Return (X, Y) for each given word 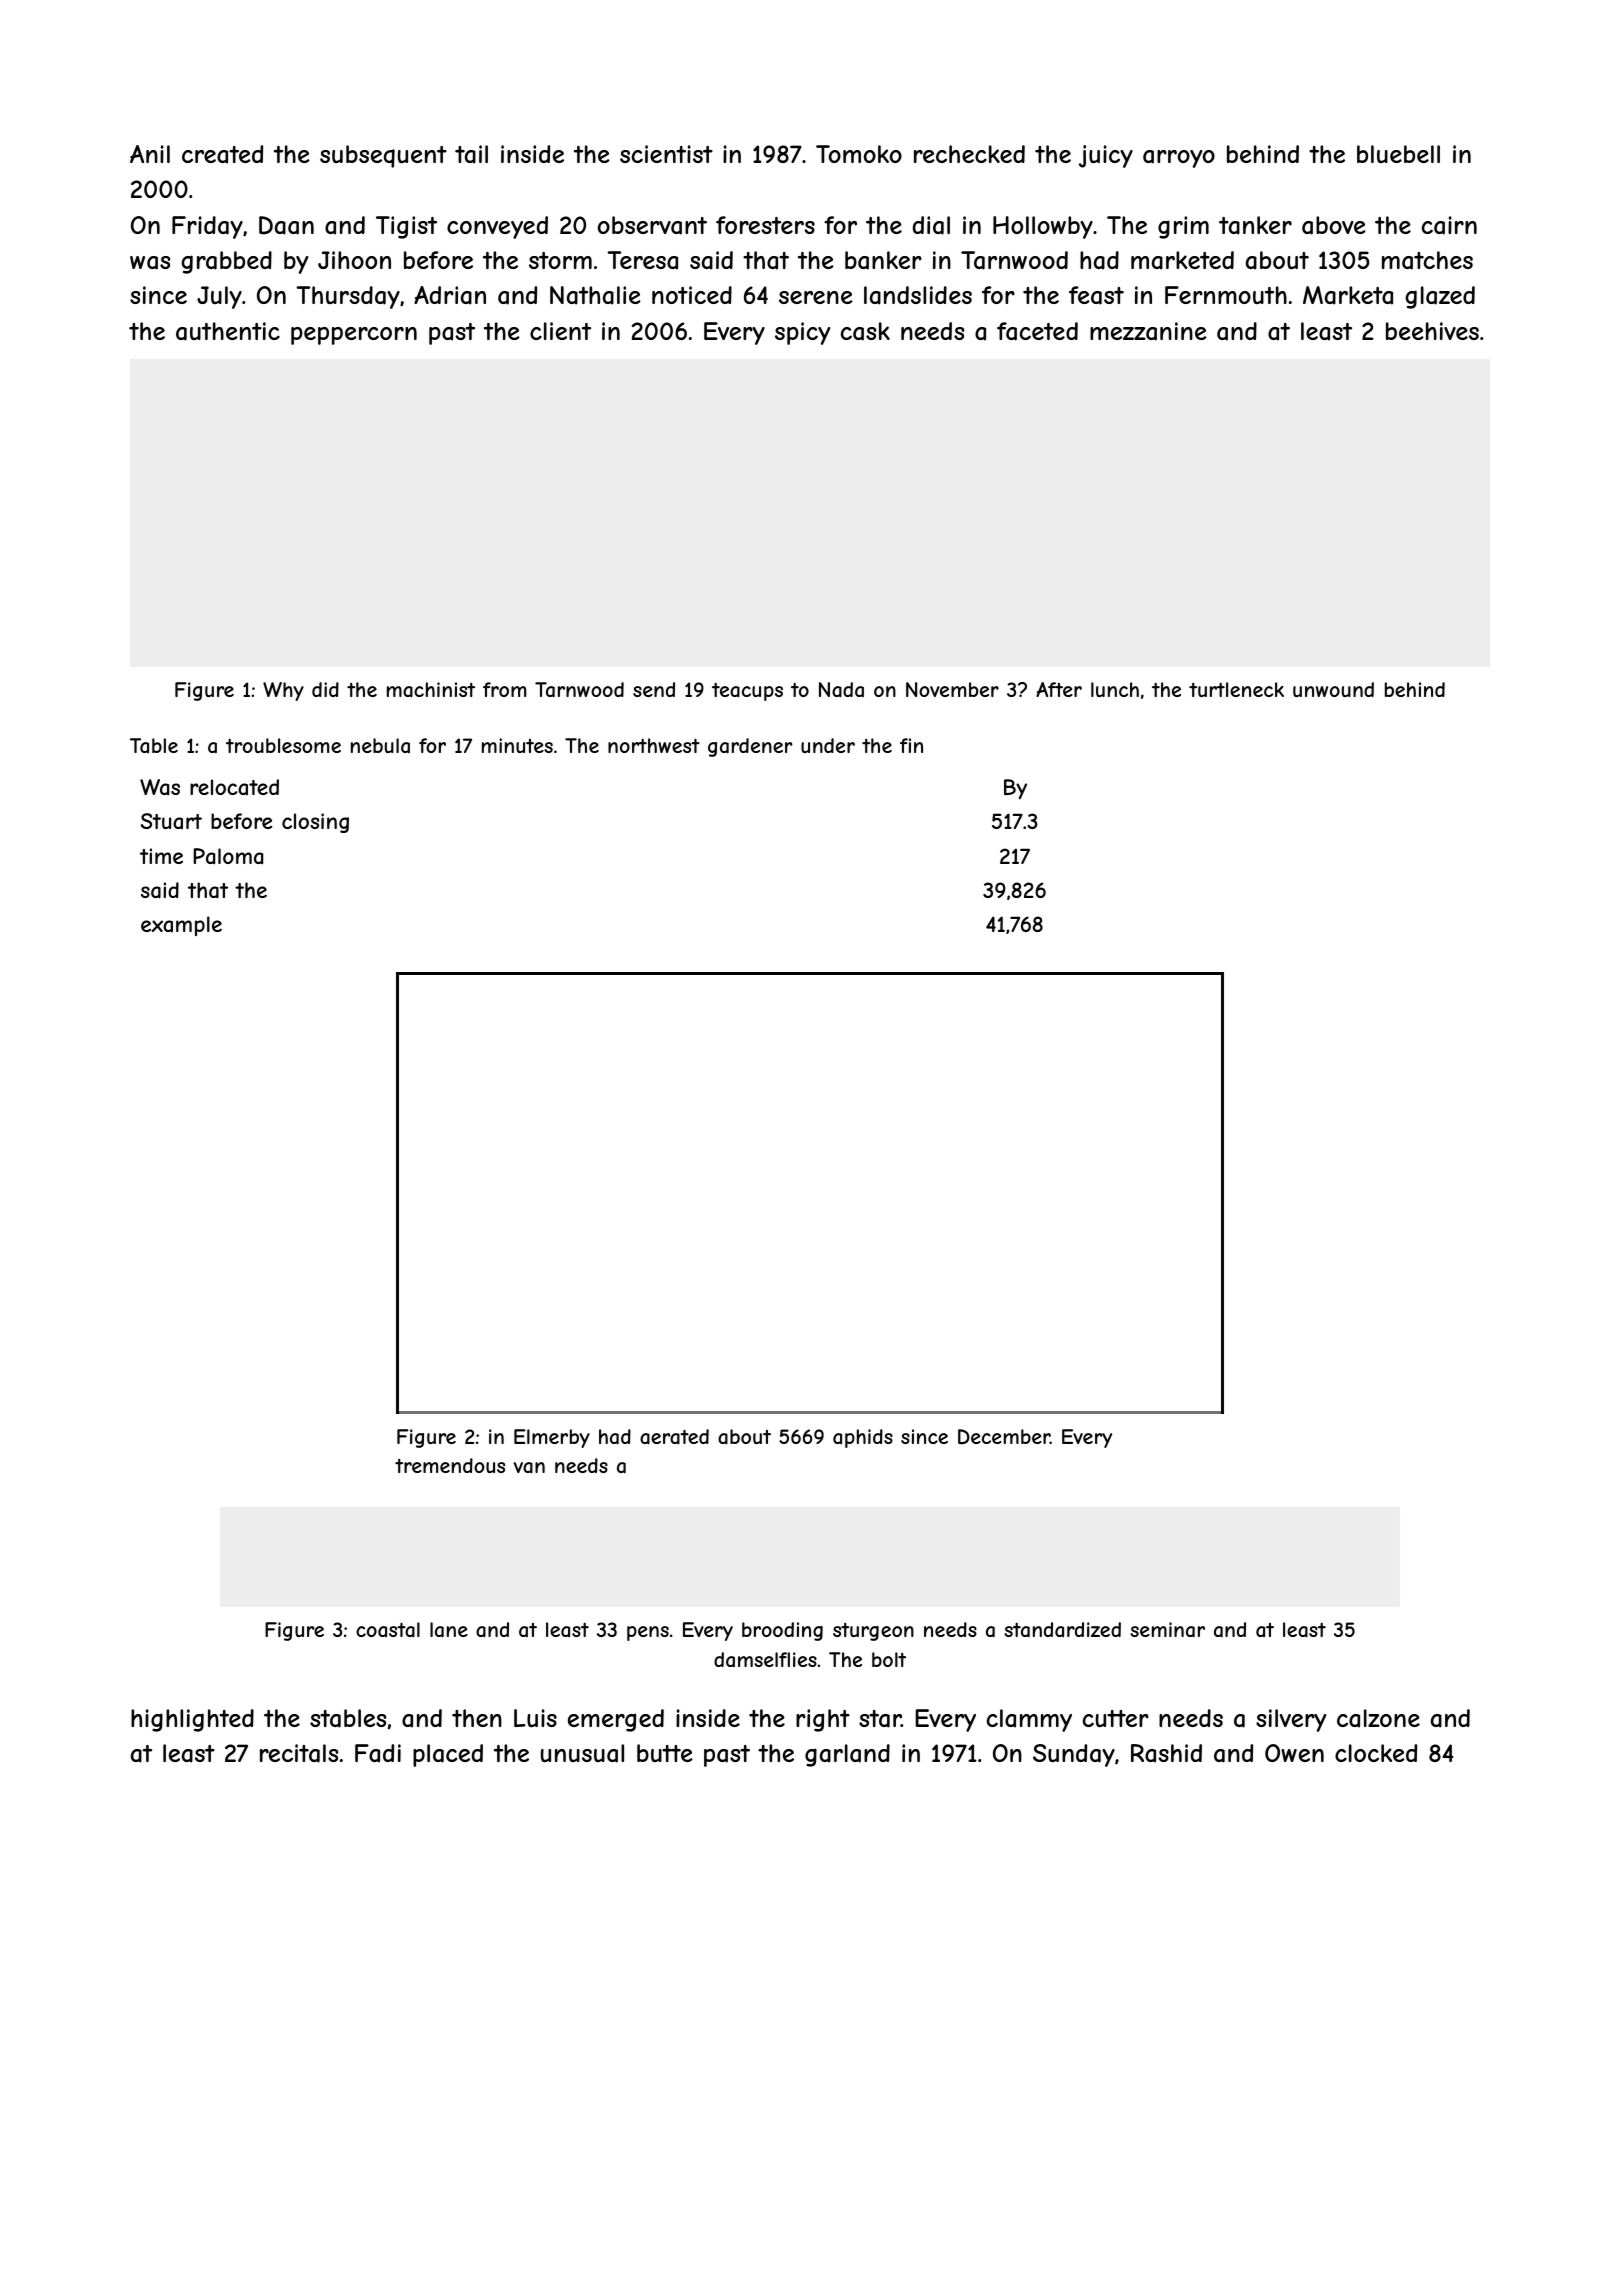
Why (283, 691)
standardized (1062, 1630)
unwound (1333, 689)
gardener (750, 747)
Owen (1294, 1753)
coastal (388, 1630)
